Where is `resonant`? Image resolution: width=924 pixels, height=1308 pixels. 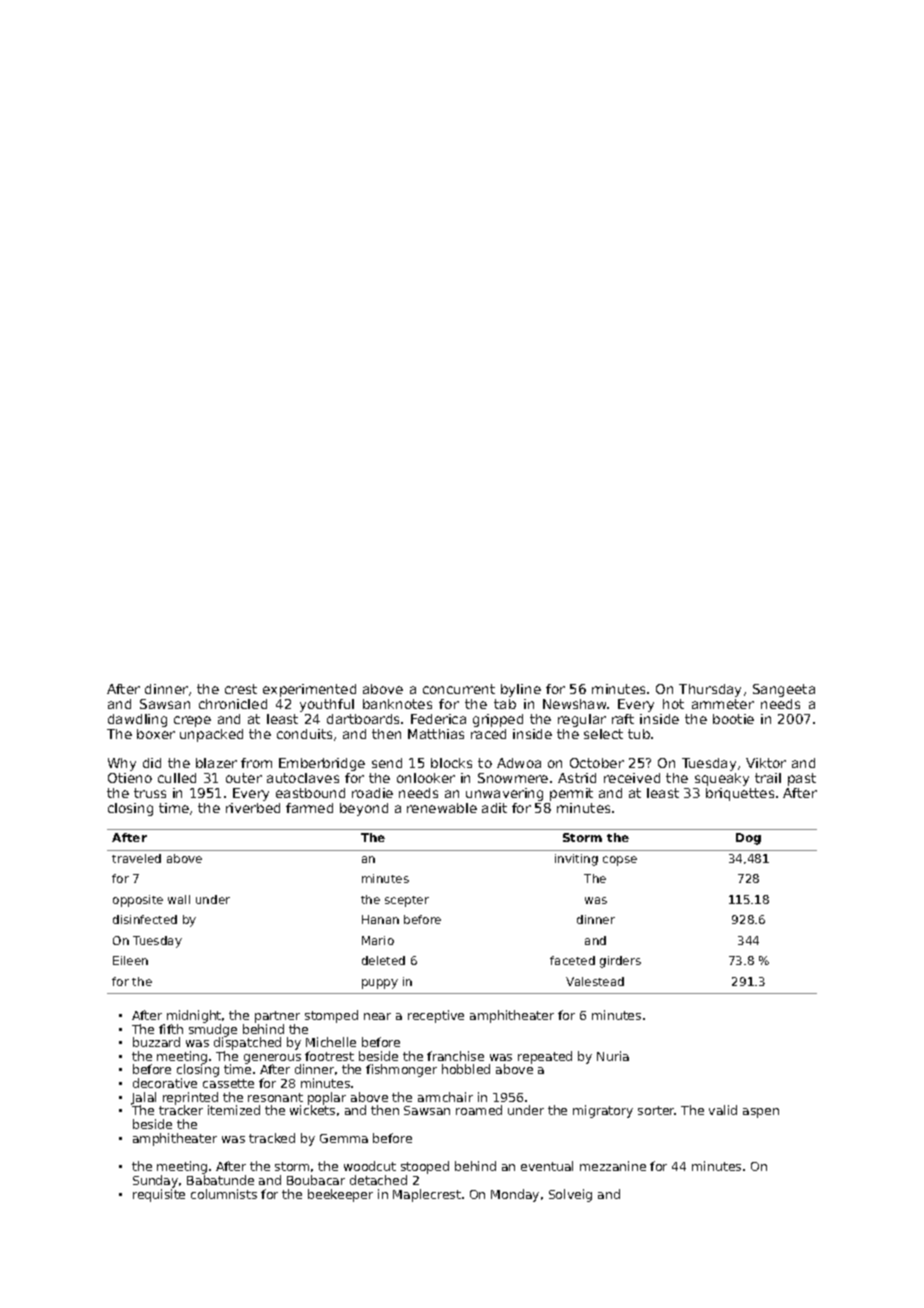 resonant is located at coordinates (275, 1097).
